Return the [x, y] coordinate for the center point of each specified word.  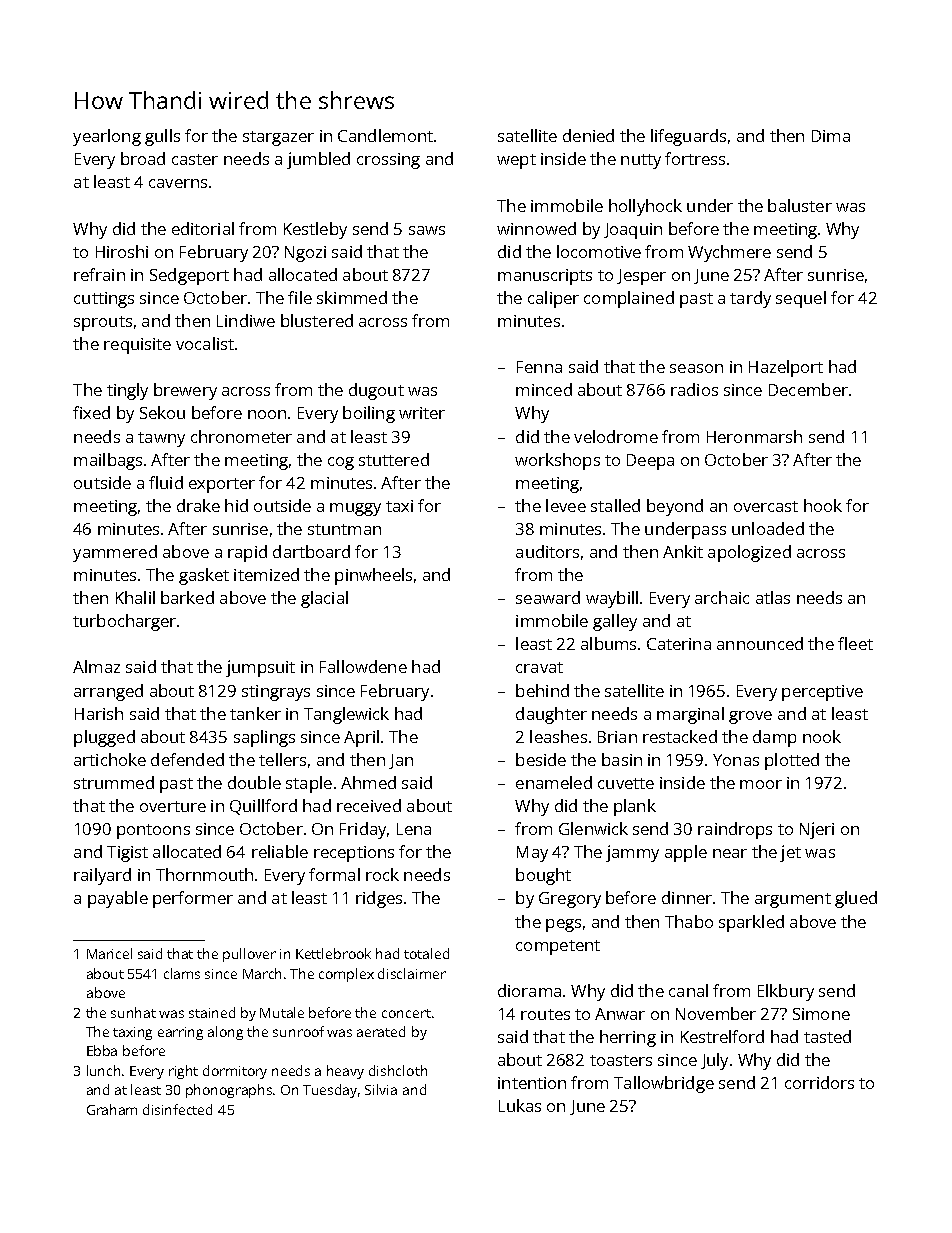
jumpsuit [260, 668]
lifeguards [688, 137]
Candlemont [385, 135]
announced [760, 643]
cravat [539, 667]
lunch [103, 1070]
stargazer [278, 138]
